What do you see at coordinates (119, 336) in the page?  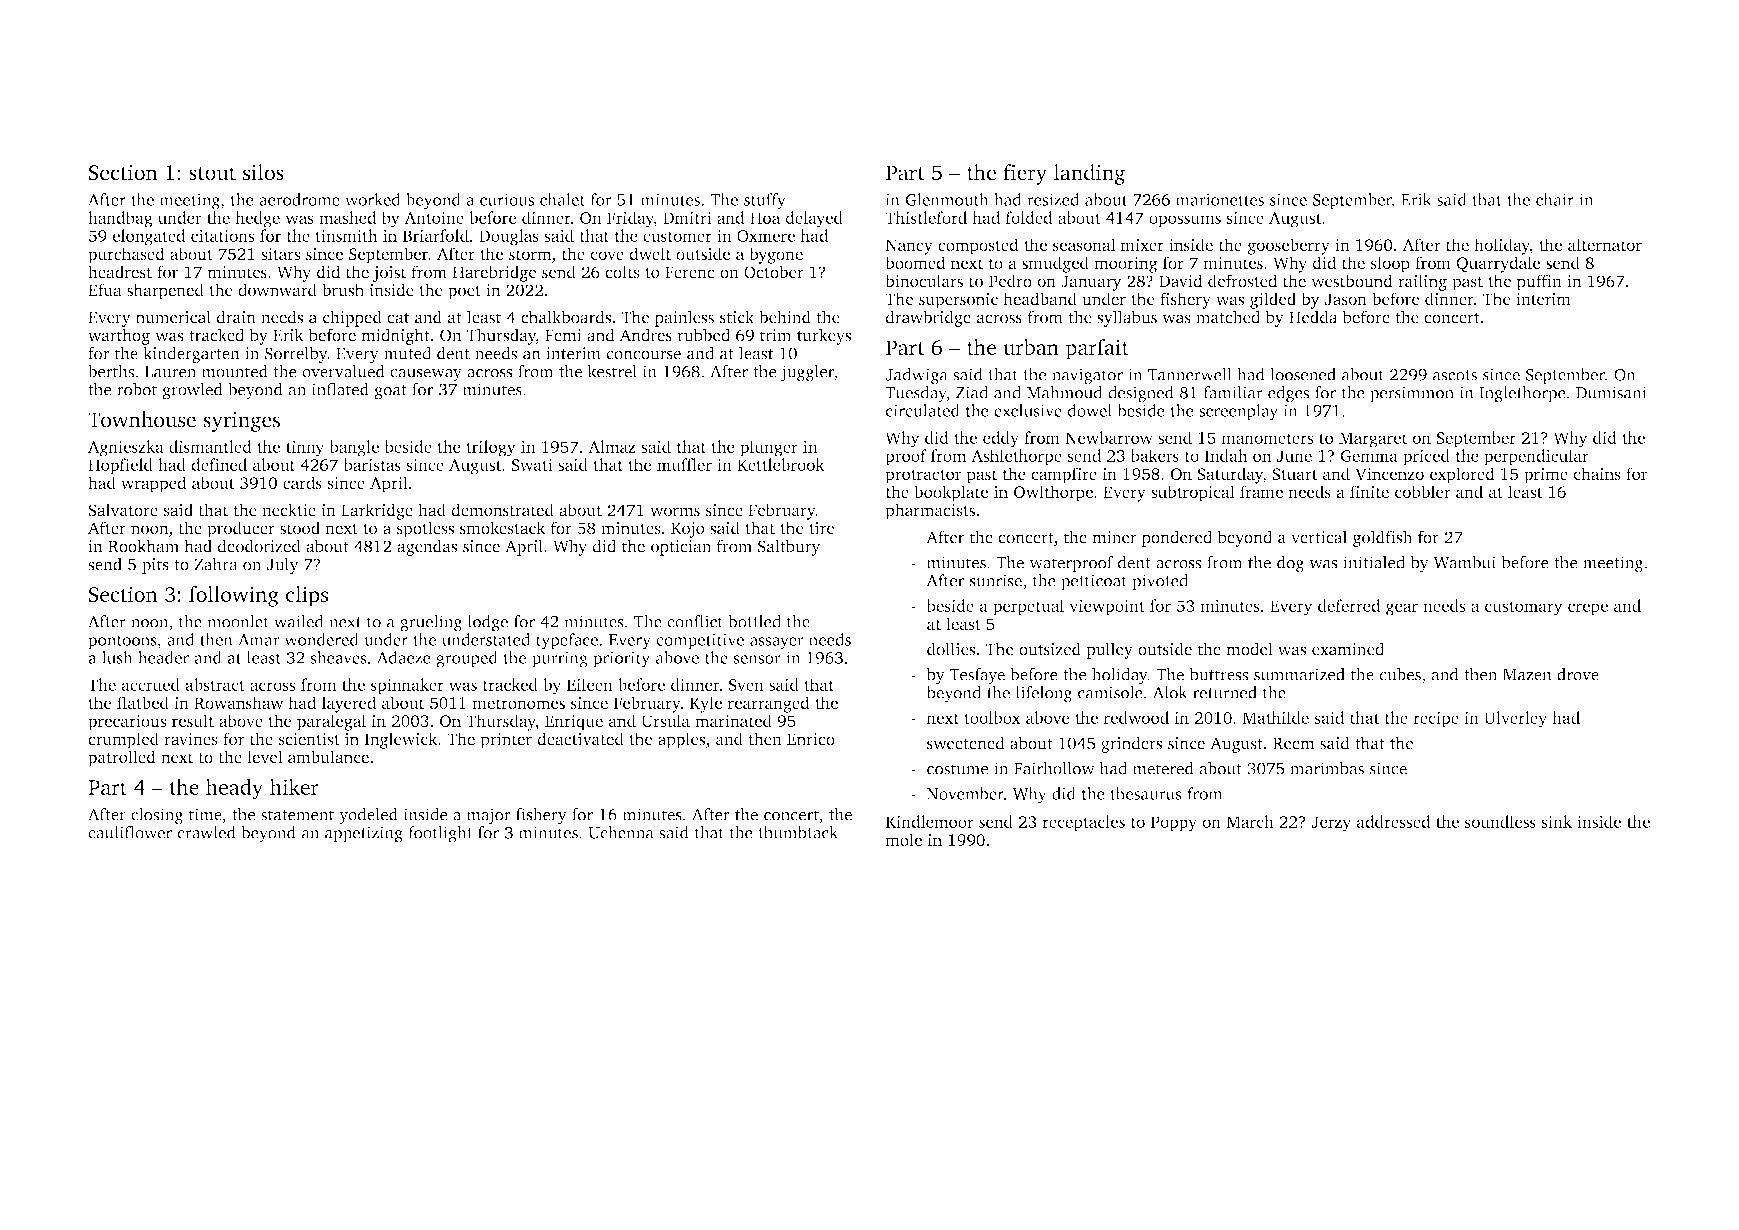 I see `warthog` at bounding box center [119, 336].
